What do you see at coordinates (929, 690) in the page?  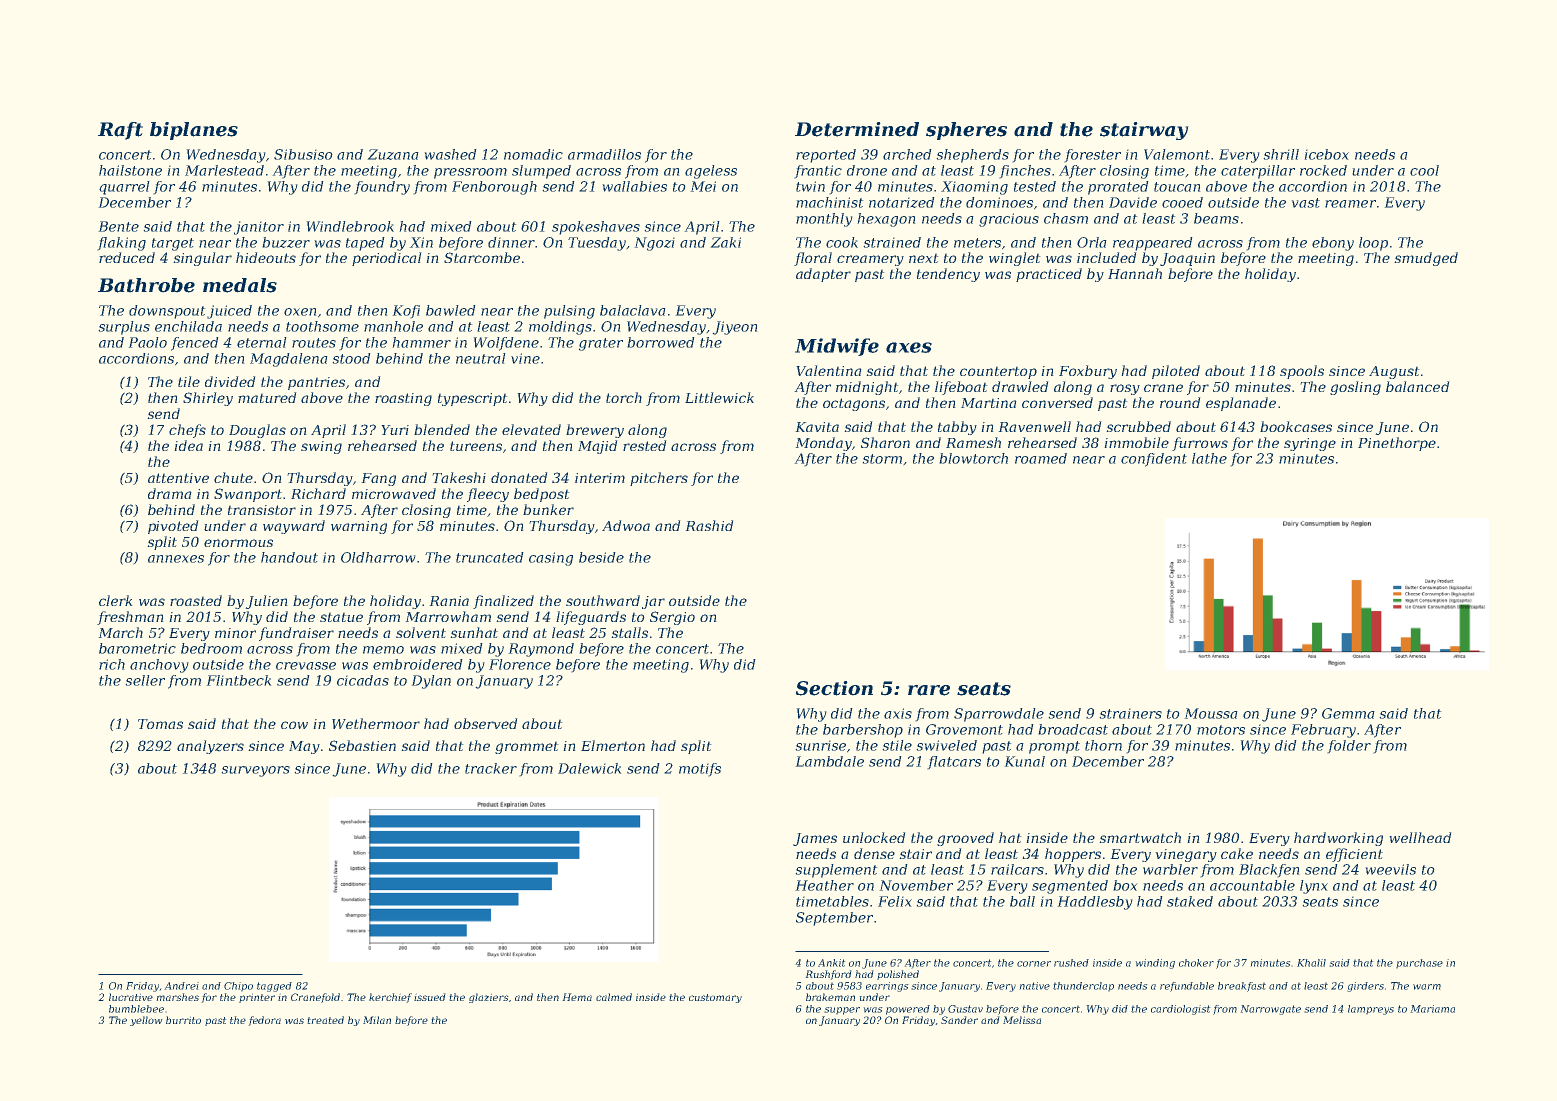 I see `rare` at bounding box center [929, 690].
